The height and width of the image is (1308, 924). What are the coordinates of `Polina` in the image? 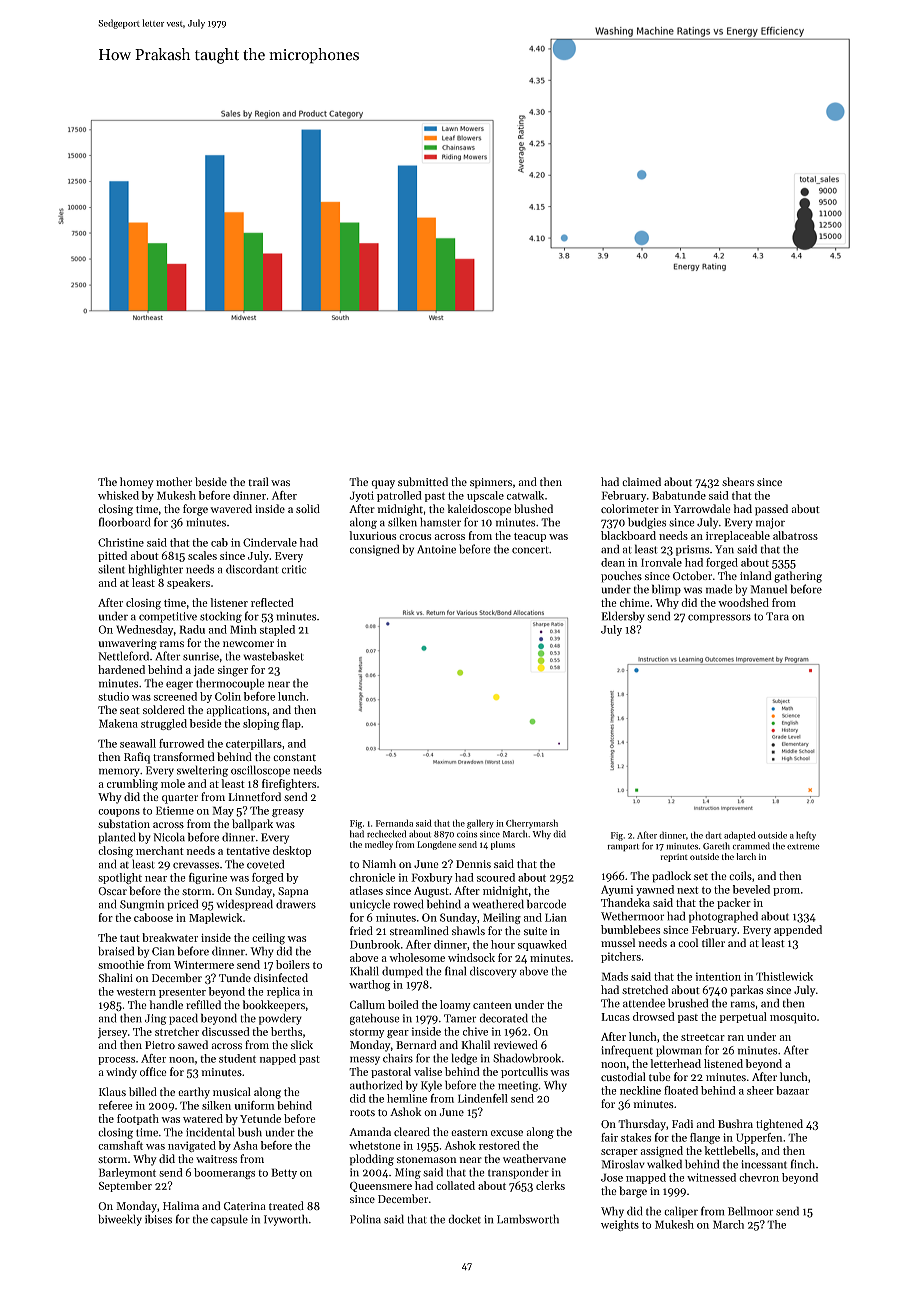 It's located at (365, 1219).
